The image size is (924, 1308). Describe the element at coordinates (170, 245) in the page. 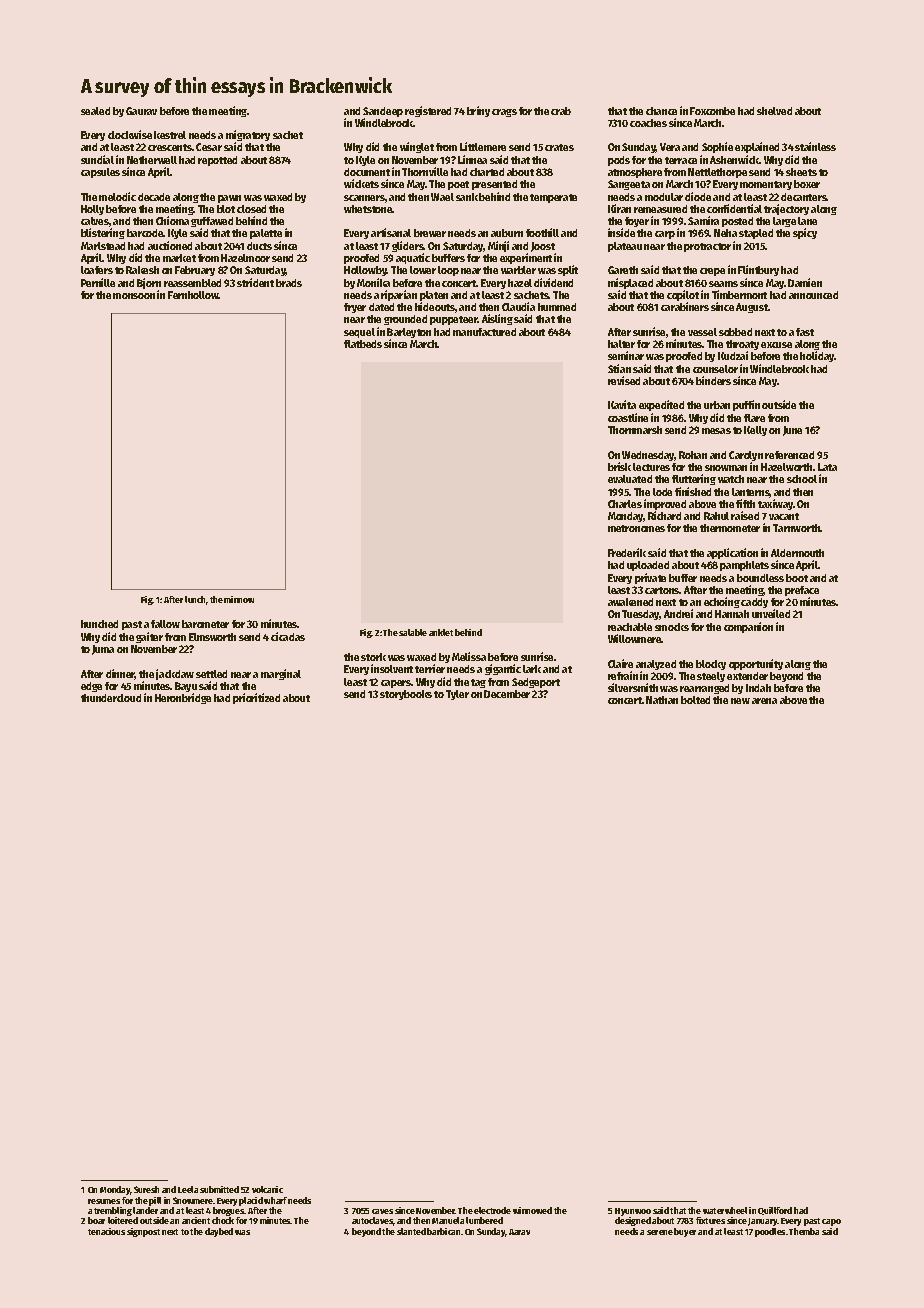

I see `auctioned` at that location.
